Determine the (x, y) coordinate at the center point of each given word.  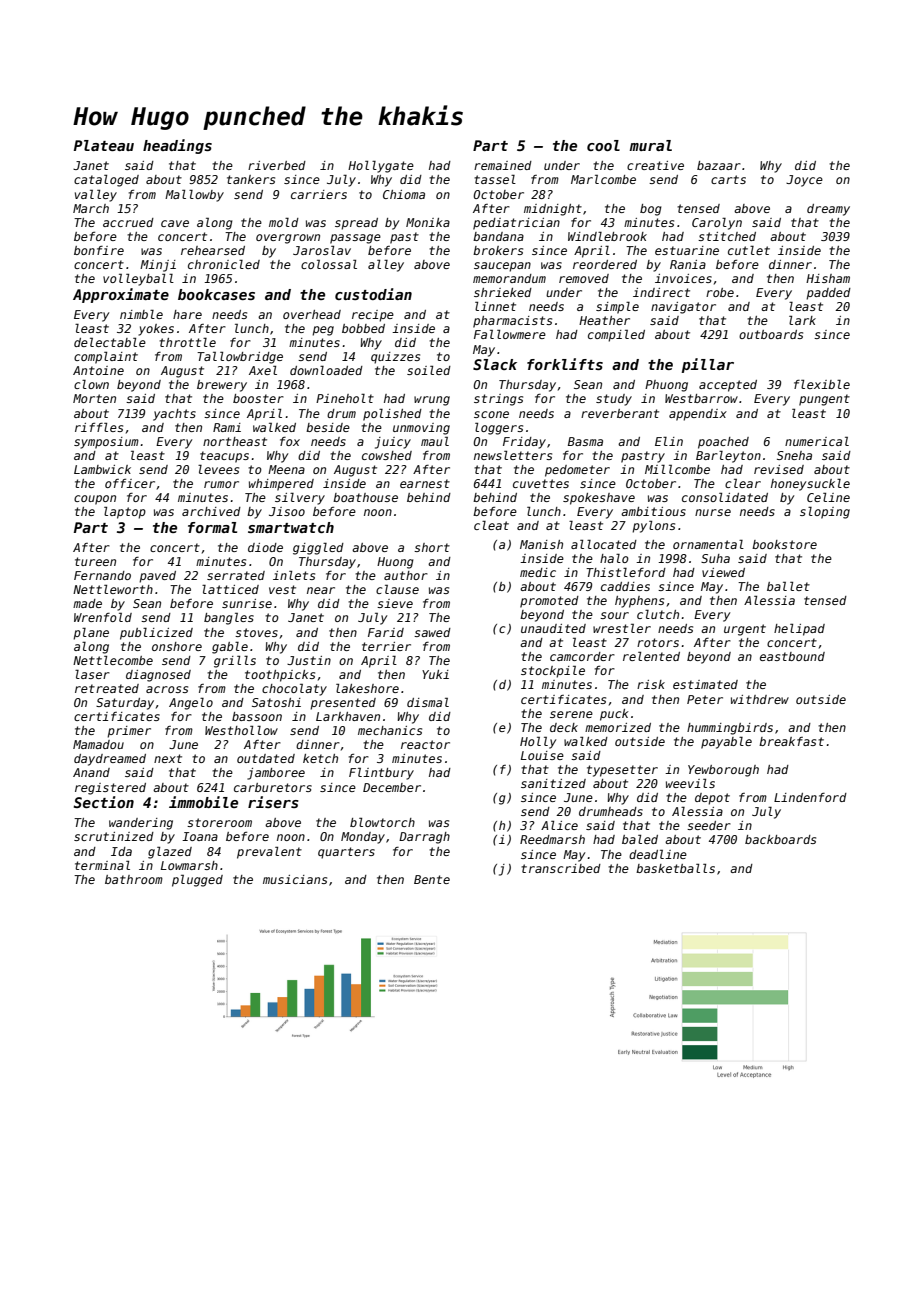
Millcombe (677, 469)
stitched (727, 236)
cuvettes (541, 483)
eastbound (792, 656)
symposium (106, 443)
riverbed (277, 165)
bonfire (99, 250)
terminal (102, 865)
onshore (177, 646)
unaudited (553, 628)
